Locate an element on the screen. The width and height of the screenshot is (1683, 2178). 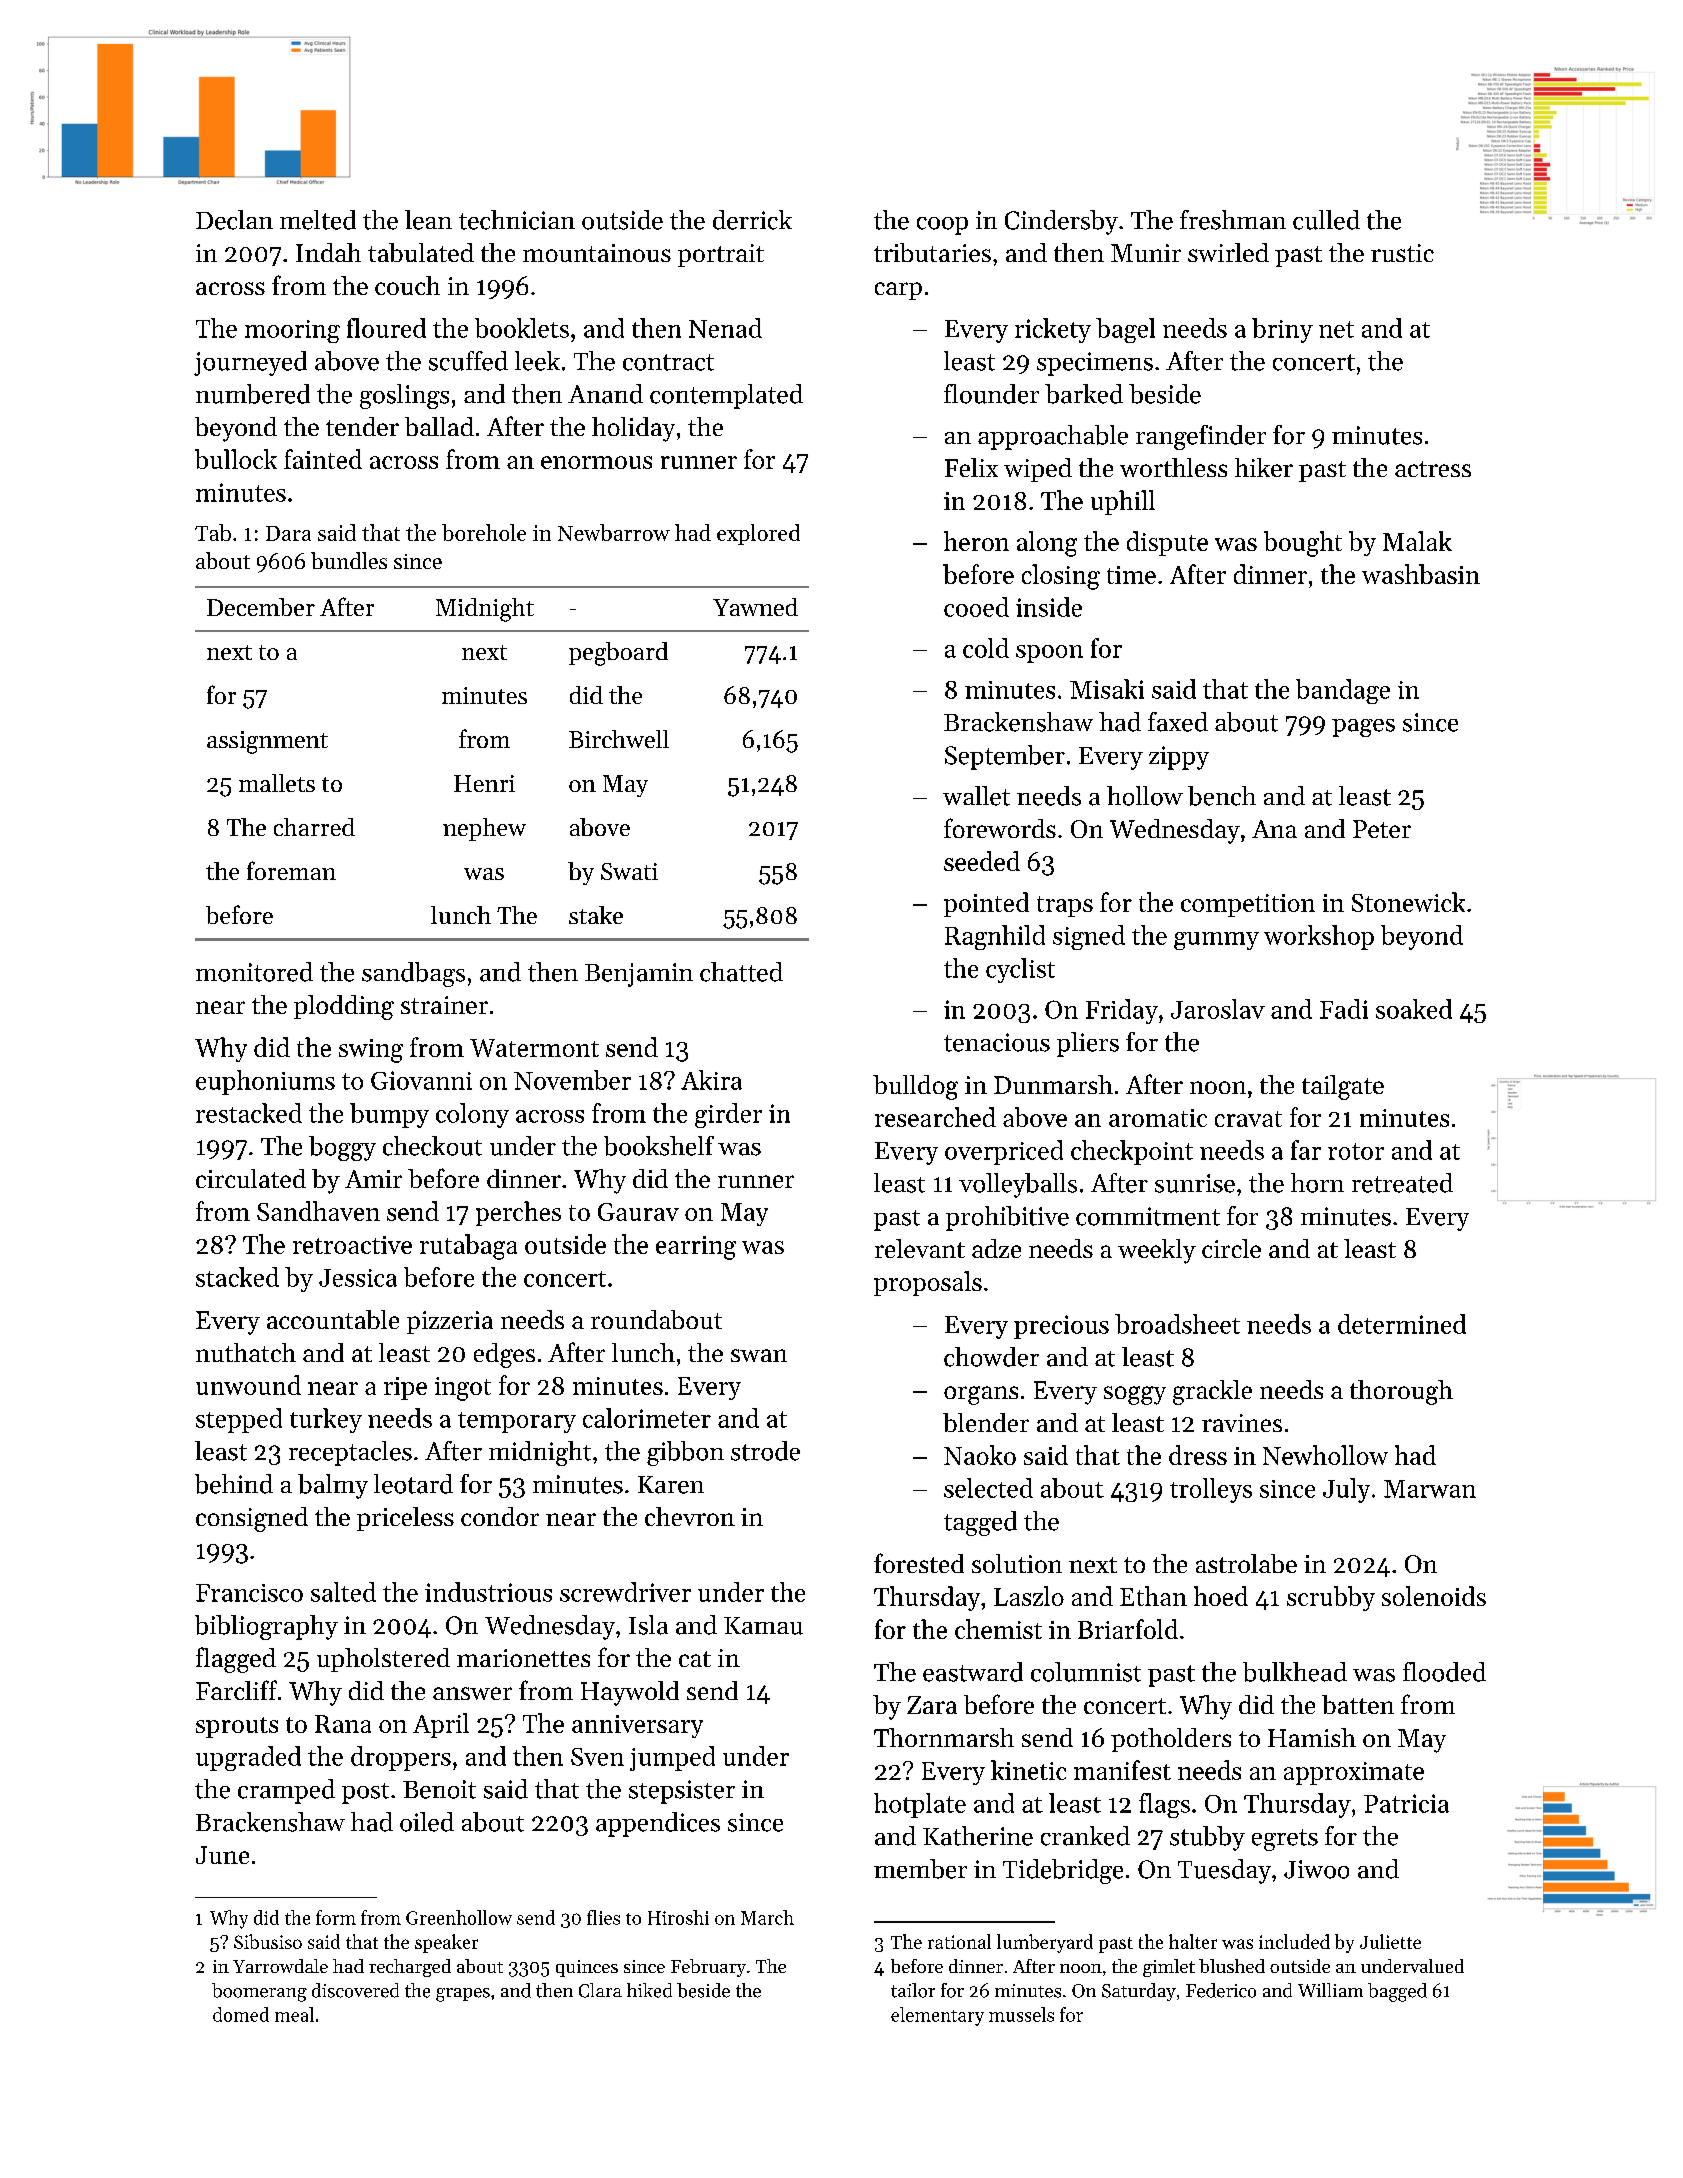
Zara is located at coordinates (932, 1705).
